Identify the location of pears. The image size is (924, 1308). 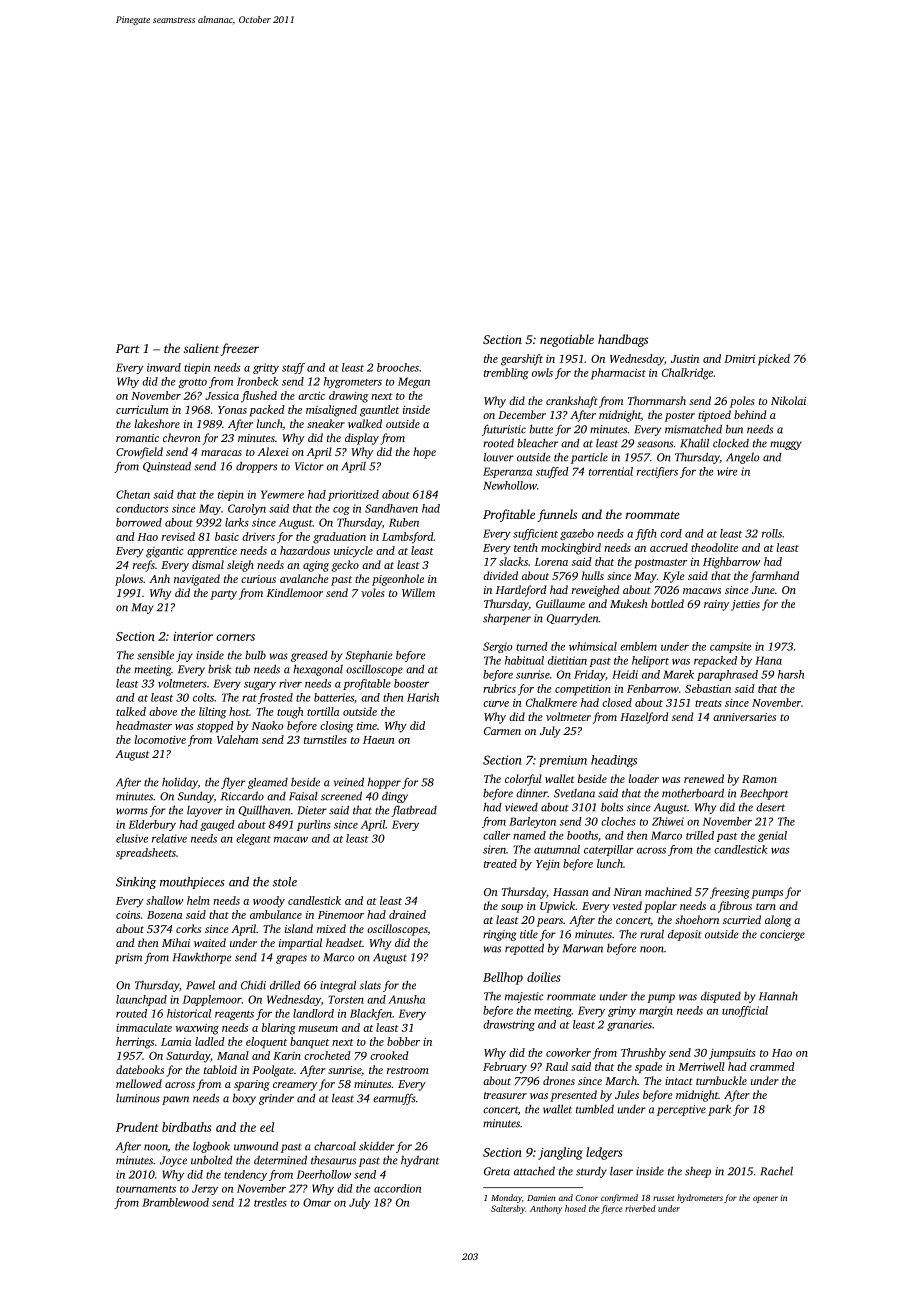
(550, 922).
